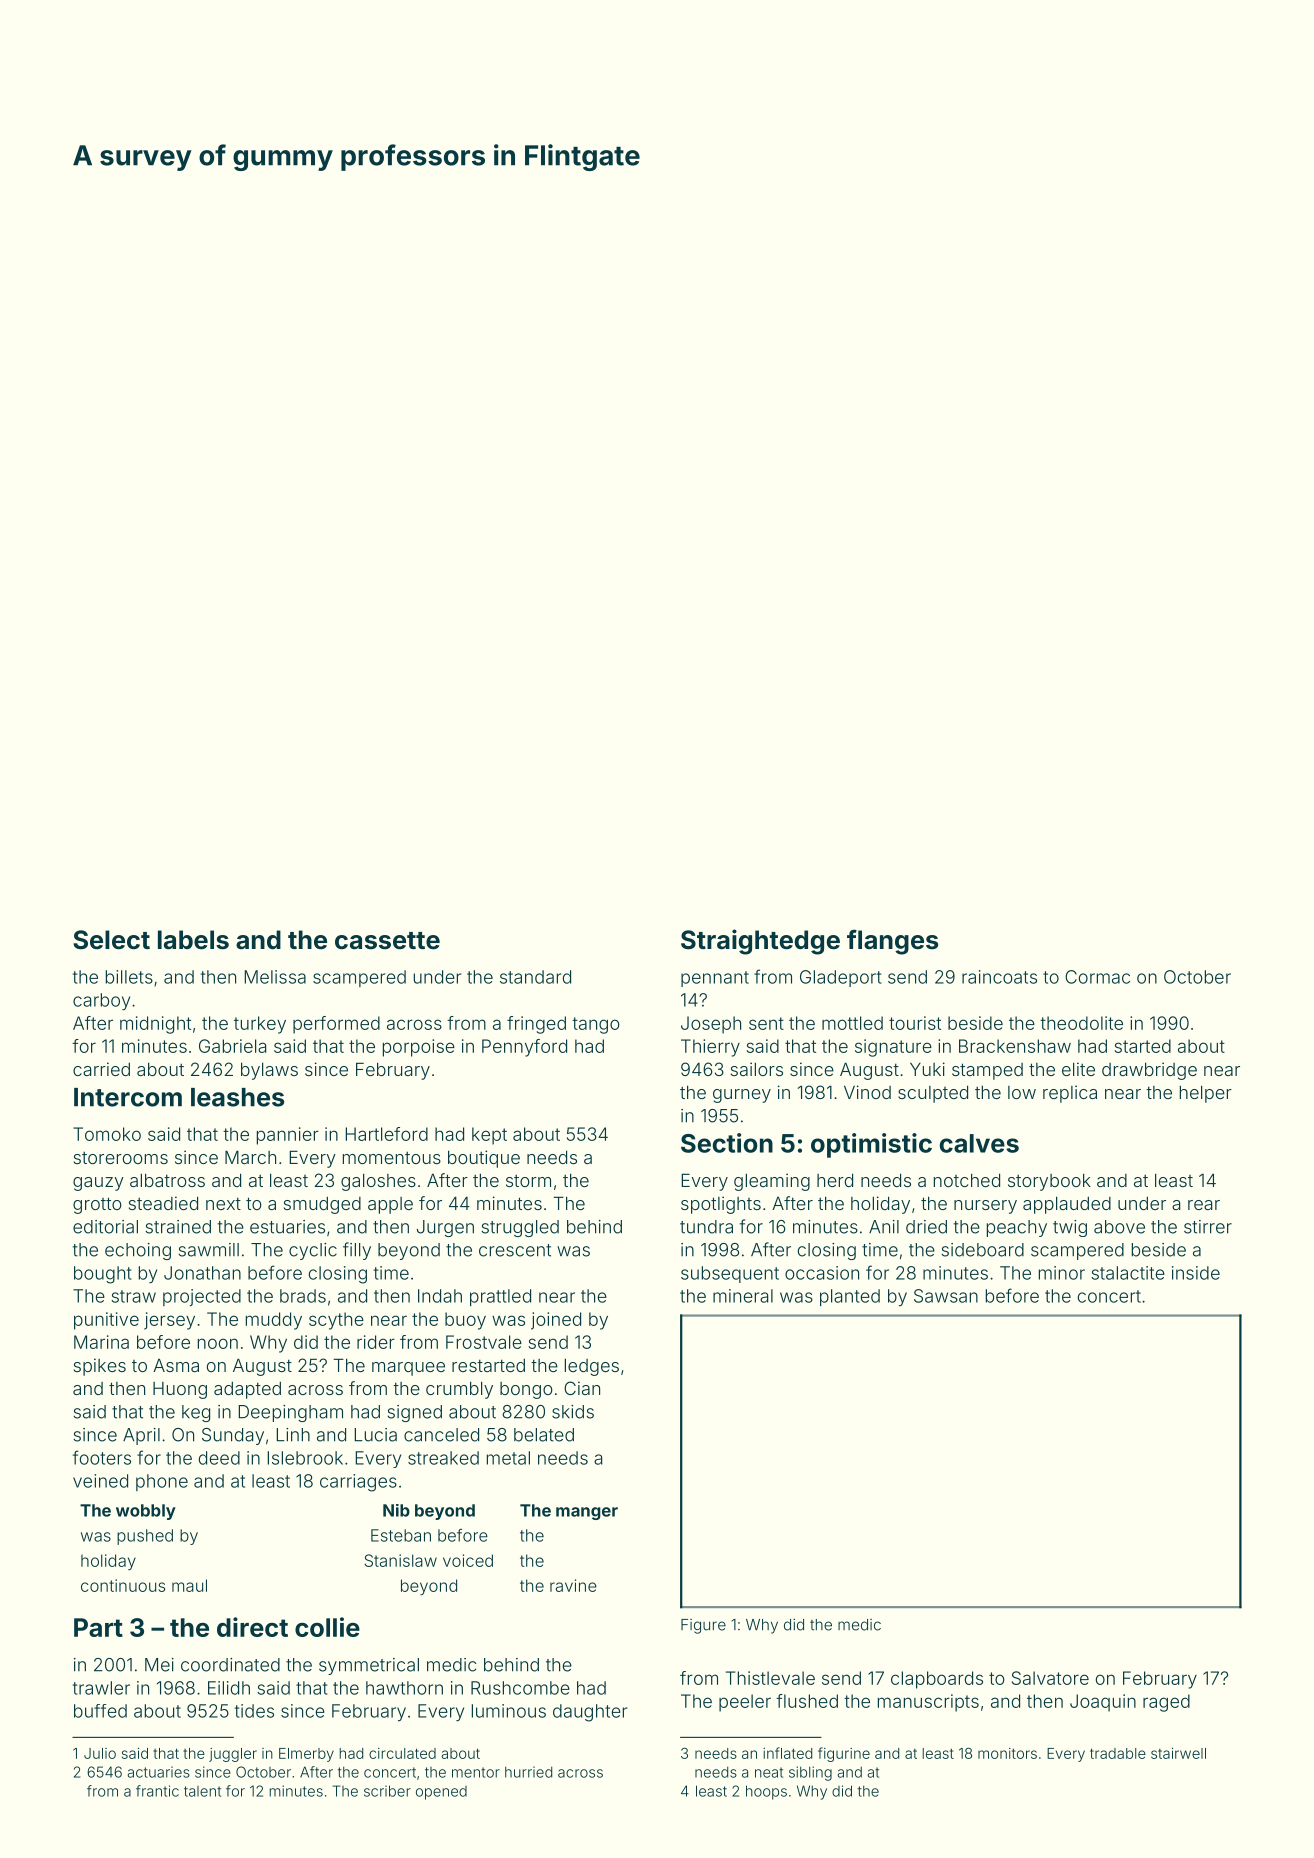  Describe the element at coordinates (822, 1273) in the image. I see `occasion` at that location.
